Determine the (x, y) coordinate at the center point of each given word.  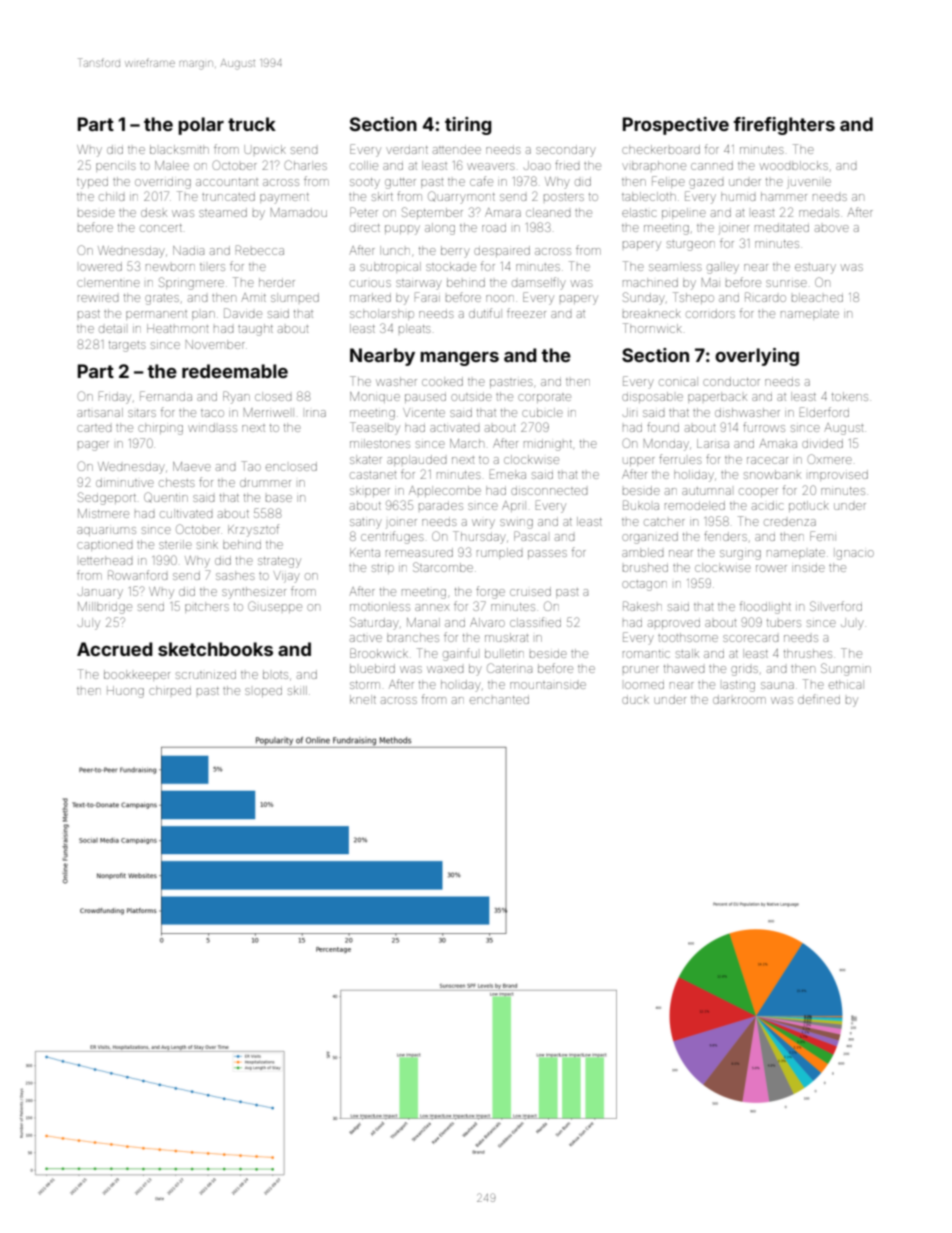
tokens (850, 396)
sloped (263, 692)
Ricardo (765, 297)
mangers (459, 359)
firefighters (784, 126)
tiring (468, 126)
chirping (160, 429)
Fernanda (166, 396)
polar (201, 126)
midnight (548, 445)
